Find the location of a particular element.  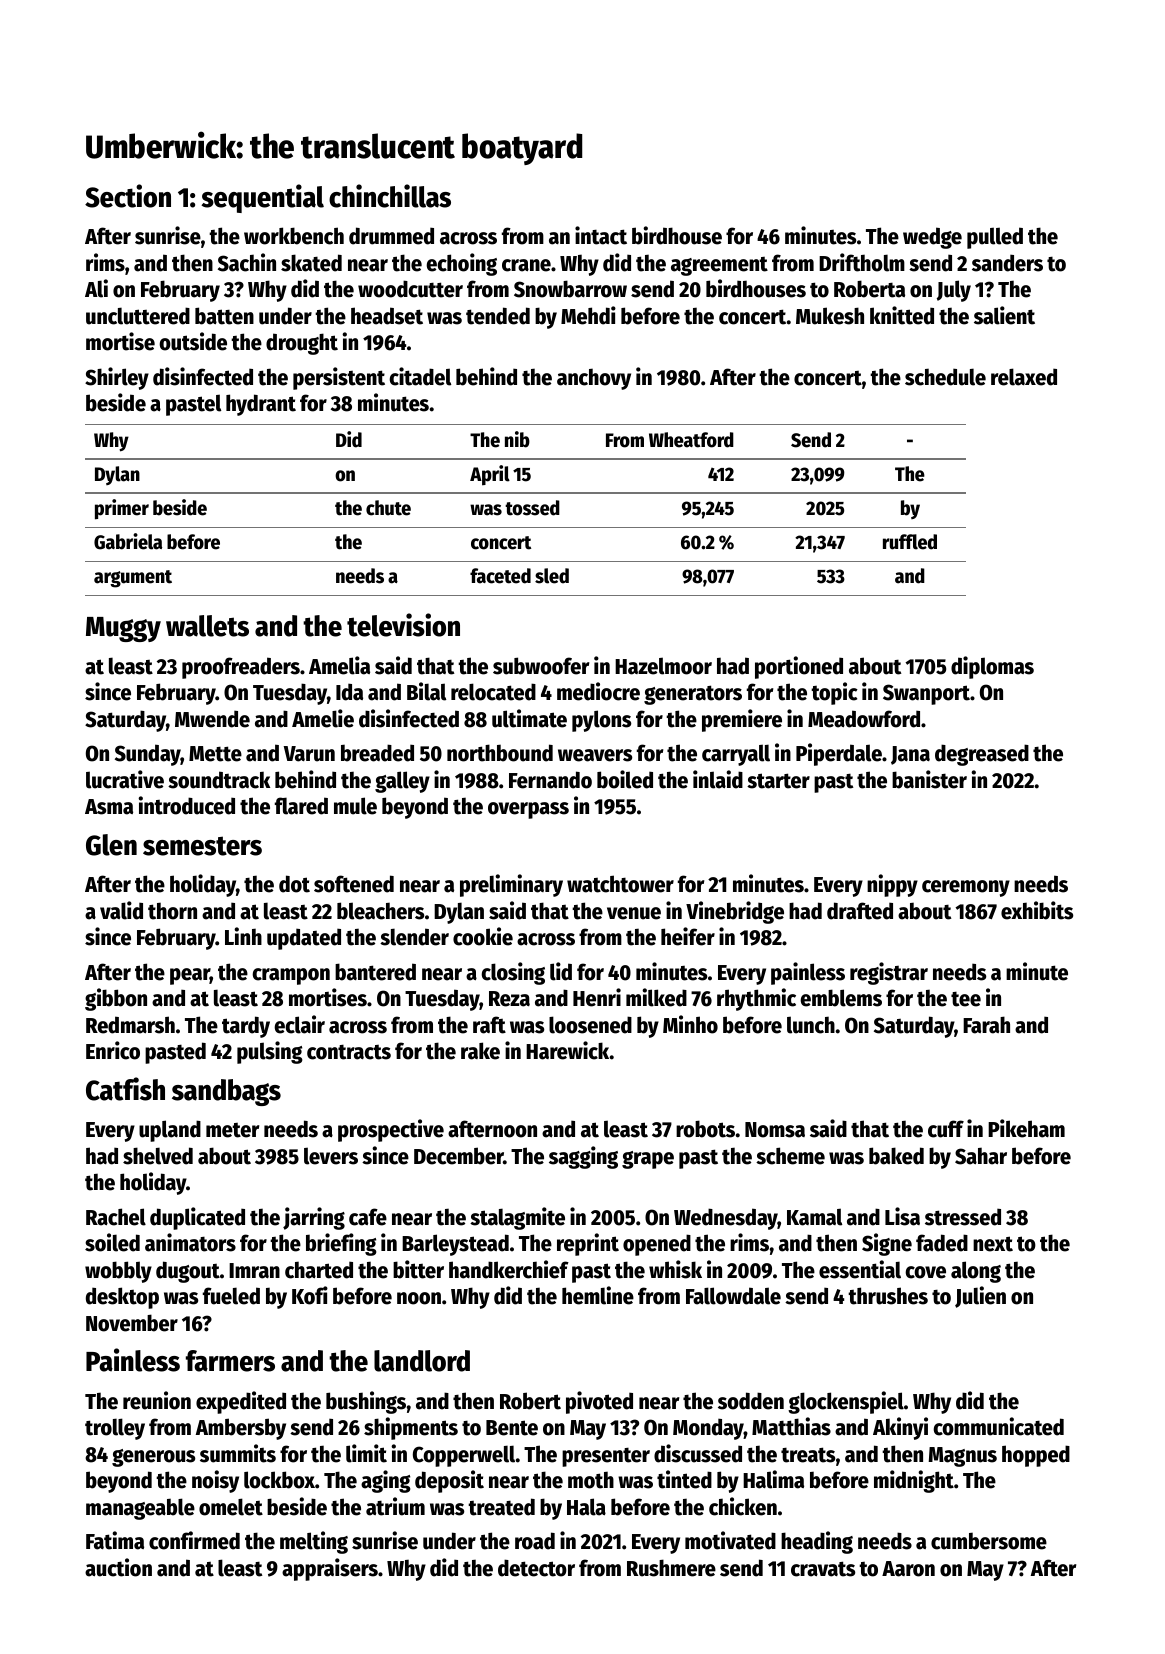

Wednesday is located at coordinates (726, 1219).
